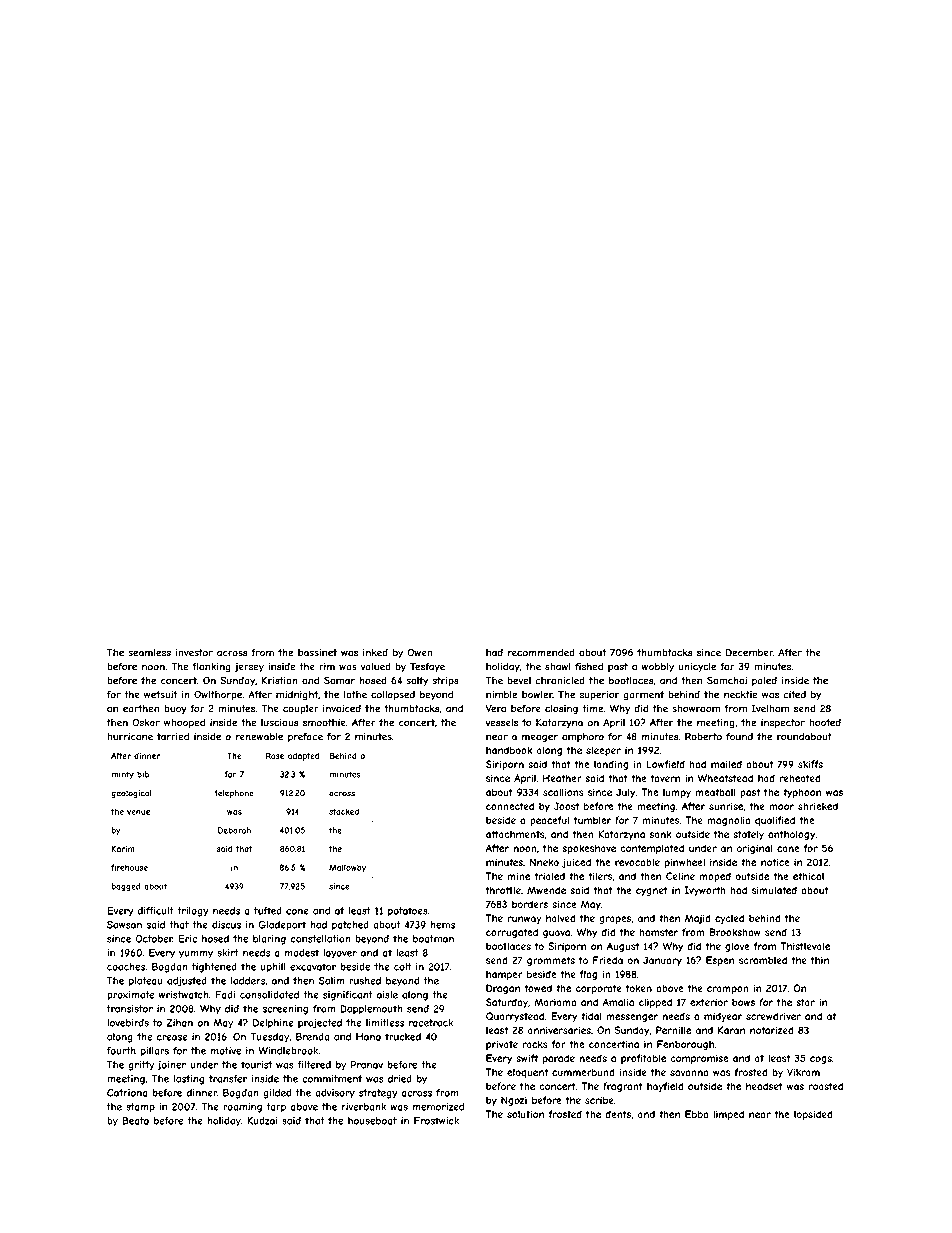 The height and width of the screenshot is (1233, 952). Describe the element at coordinates (659, 932) in the screenshot. I see `hamster` at that location.
